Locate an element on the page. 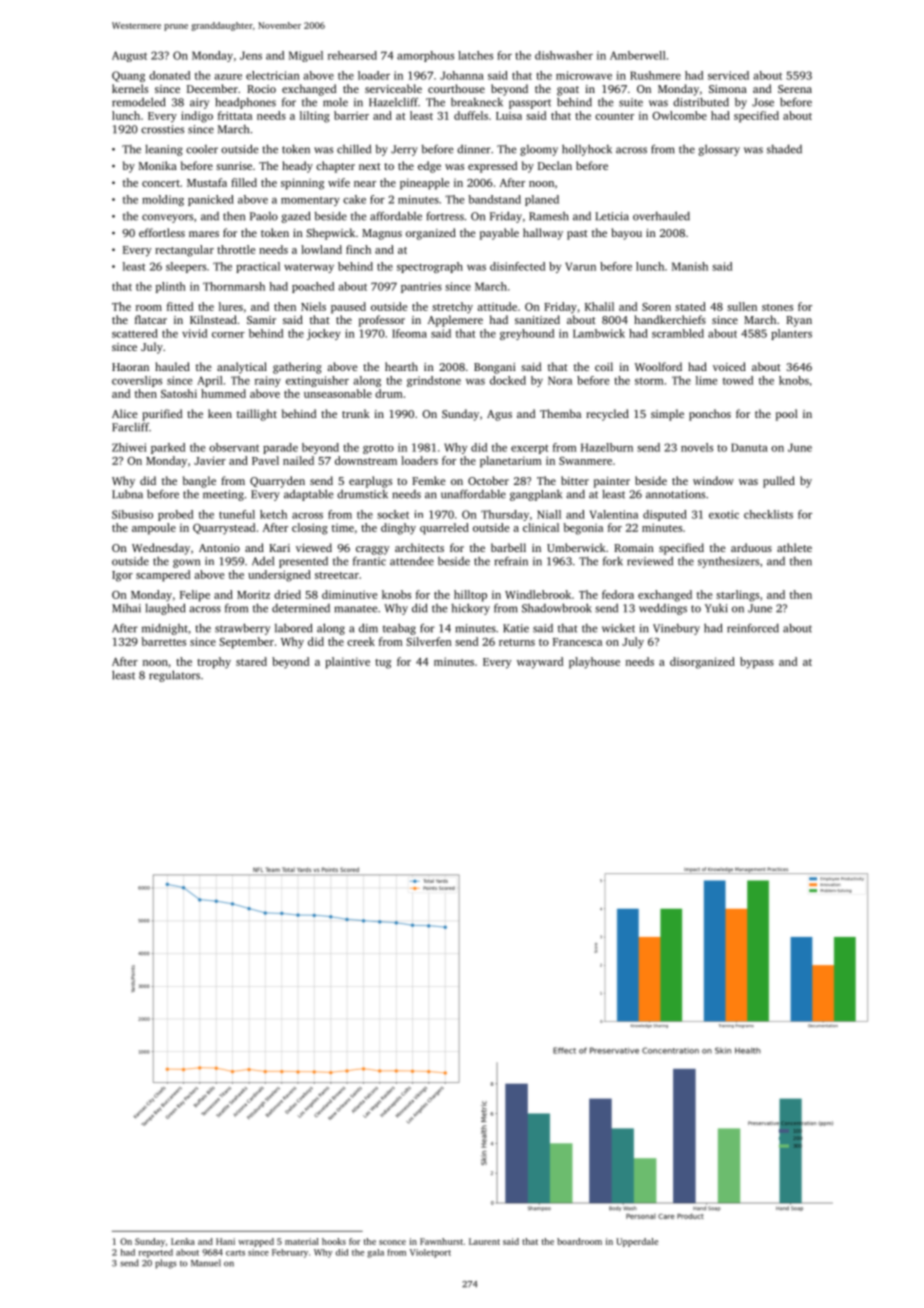 The height and width of the image is (1308, 924). reported is located at coordinates (156, 1253).
